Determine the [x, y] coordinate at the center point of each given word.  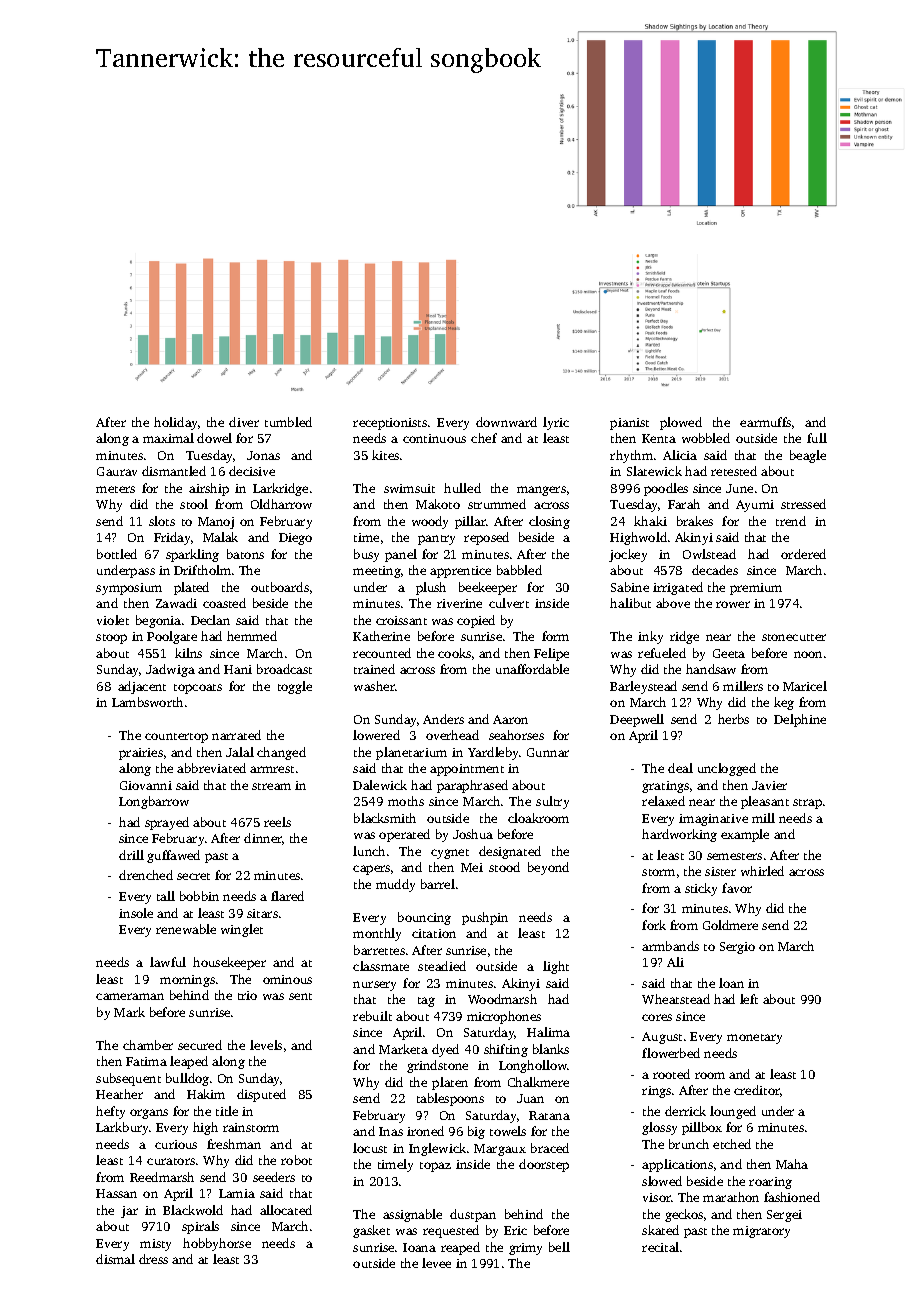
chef [484, 438]
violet [113, 620]
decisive [252, 471]
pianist [629, 424]
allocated [286, 1210]
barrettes [379, 950]
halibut [630, 603]
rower [733, 604]
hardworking [679, 835]
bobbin [199, 896]
